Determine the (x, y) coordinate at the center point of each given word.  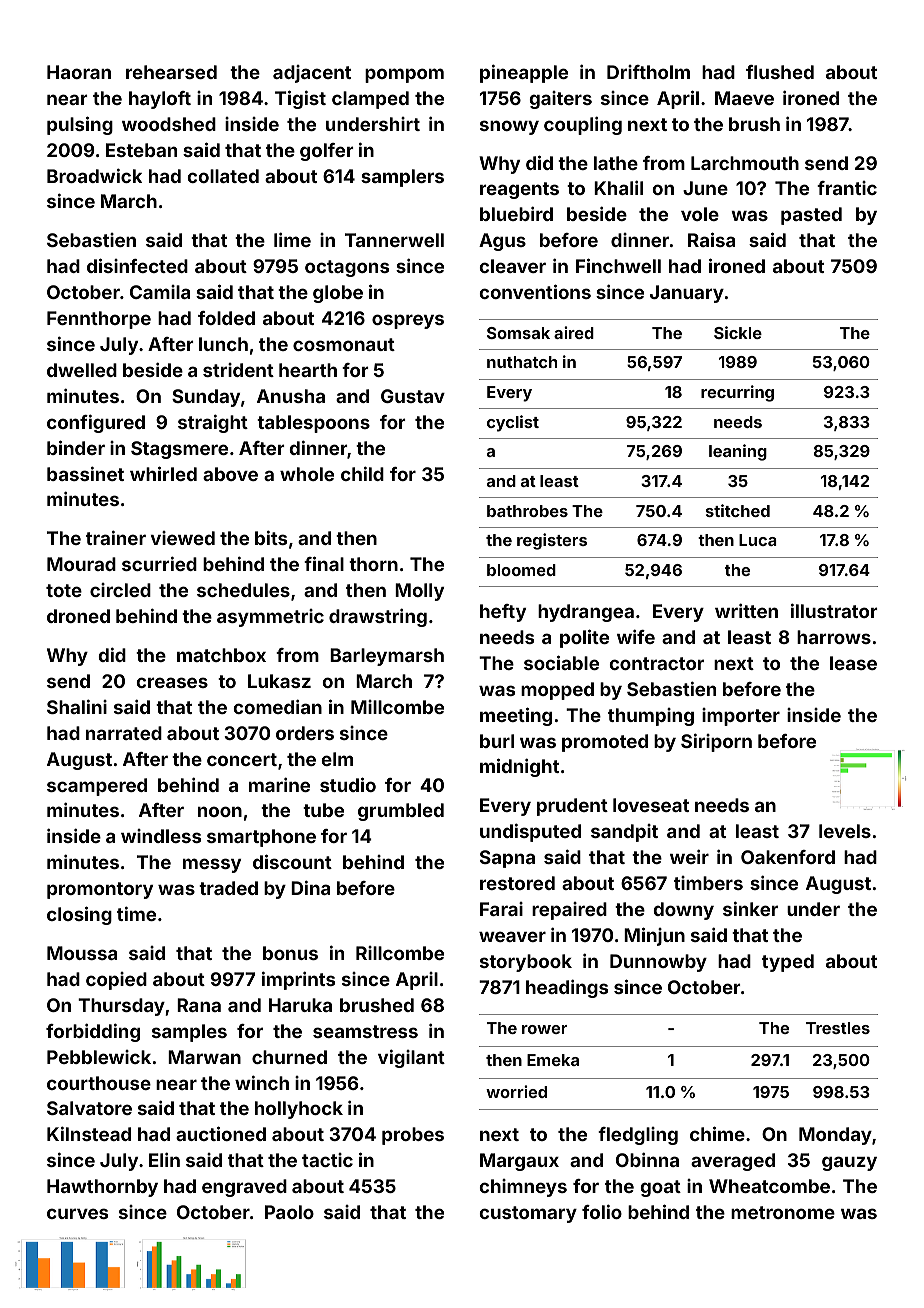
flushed (780, 72)
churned (289, 1057)
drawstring (378, 617)
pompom (404, 75)
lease (853, 663)
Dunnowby (658, 963)
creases (172, 682)
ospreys (408, 321)
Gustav (413, 396)
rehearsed (171, 72)
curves (77, 1213)
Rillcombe (400, 953)
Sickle (738, 332)
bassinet (85, 473)
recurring (737, 393)
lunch (223, 344)
